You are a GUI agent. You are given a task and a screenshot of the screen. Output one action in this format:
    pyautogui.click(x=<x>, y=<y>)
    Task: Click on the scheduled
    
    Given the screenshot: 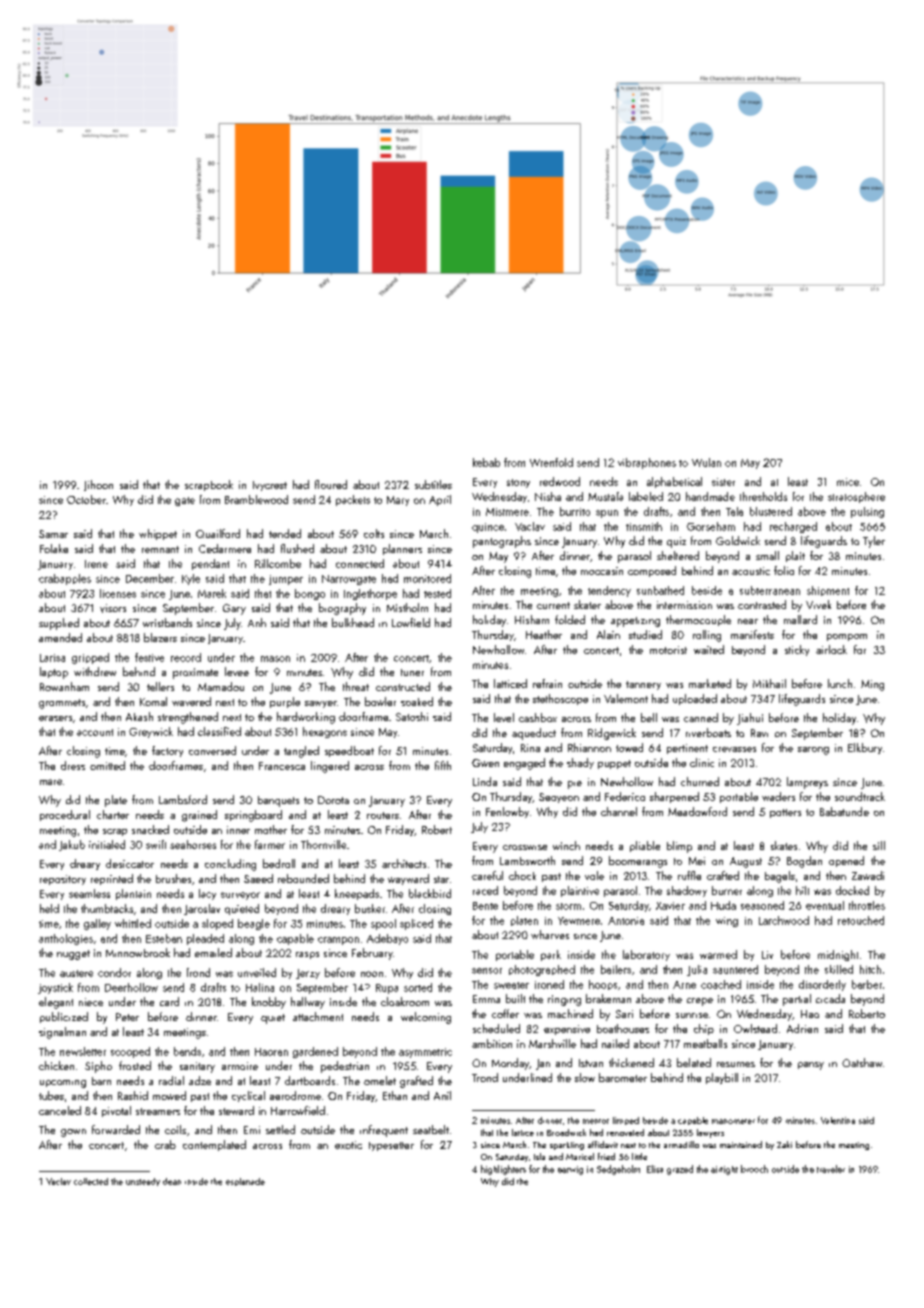 What is the action you would take?
    pyautogui.click(x=496, y=1028)
